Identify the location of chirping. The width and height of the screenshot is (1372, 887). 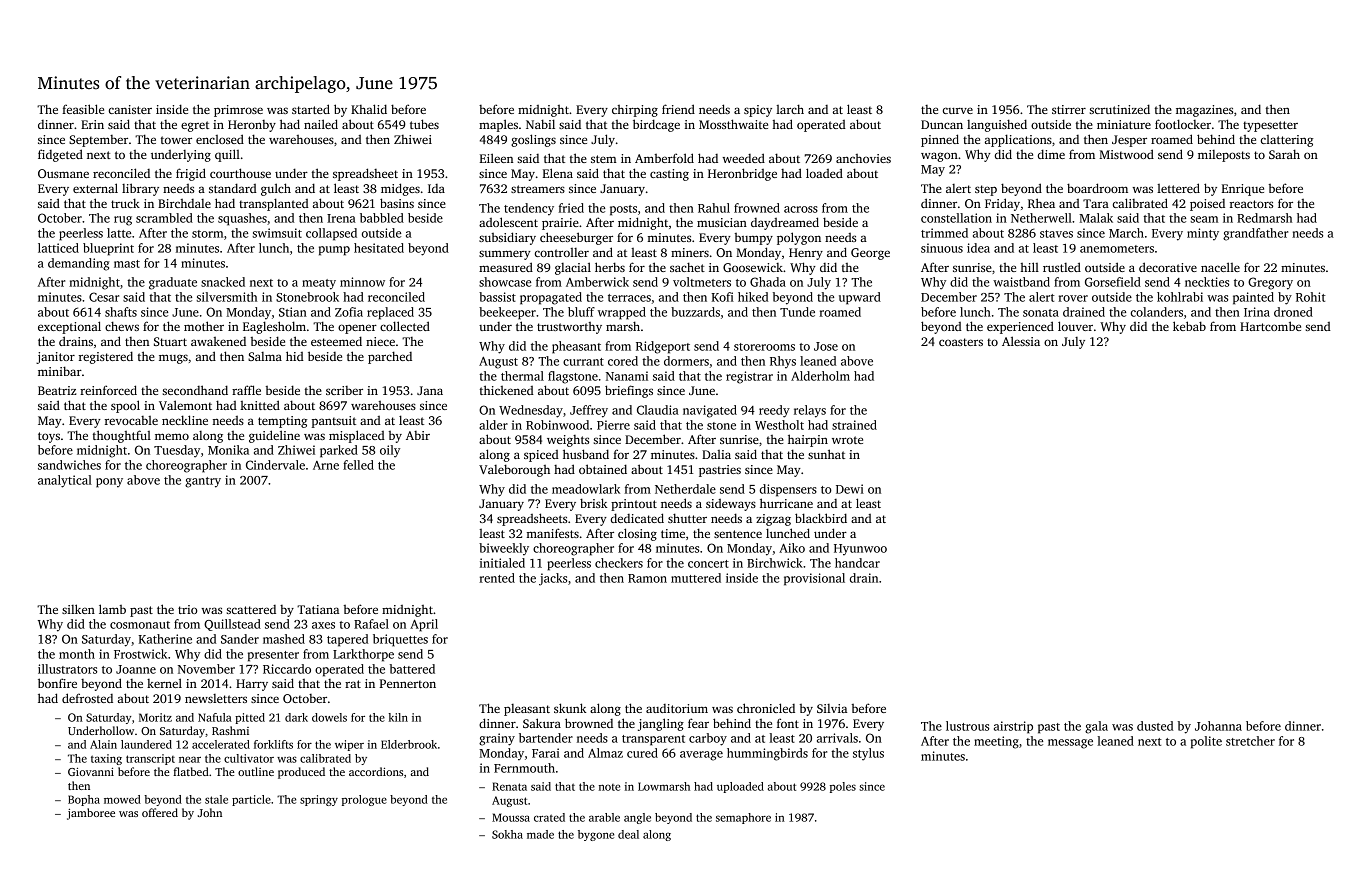
(635, 111).
